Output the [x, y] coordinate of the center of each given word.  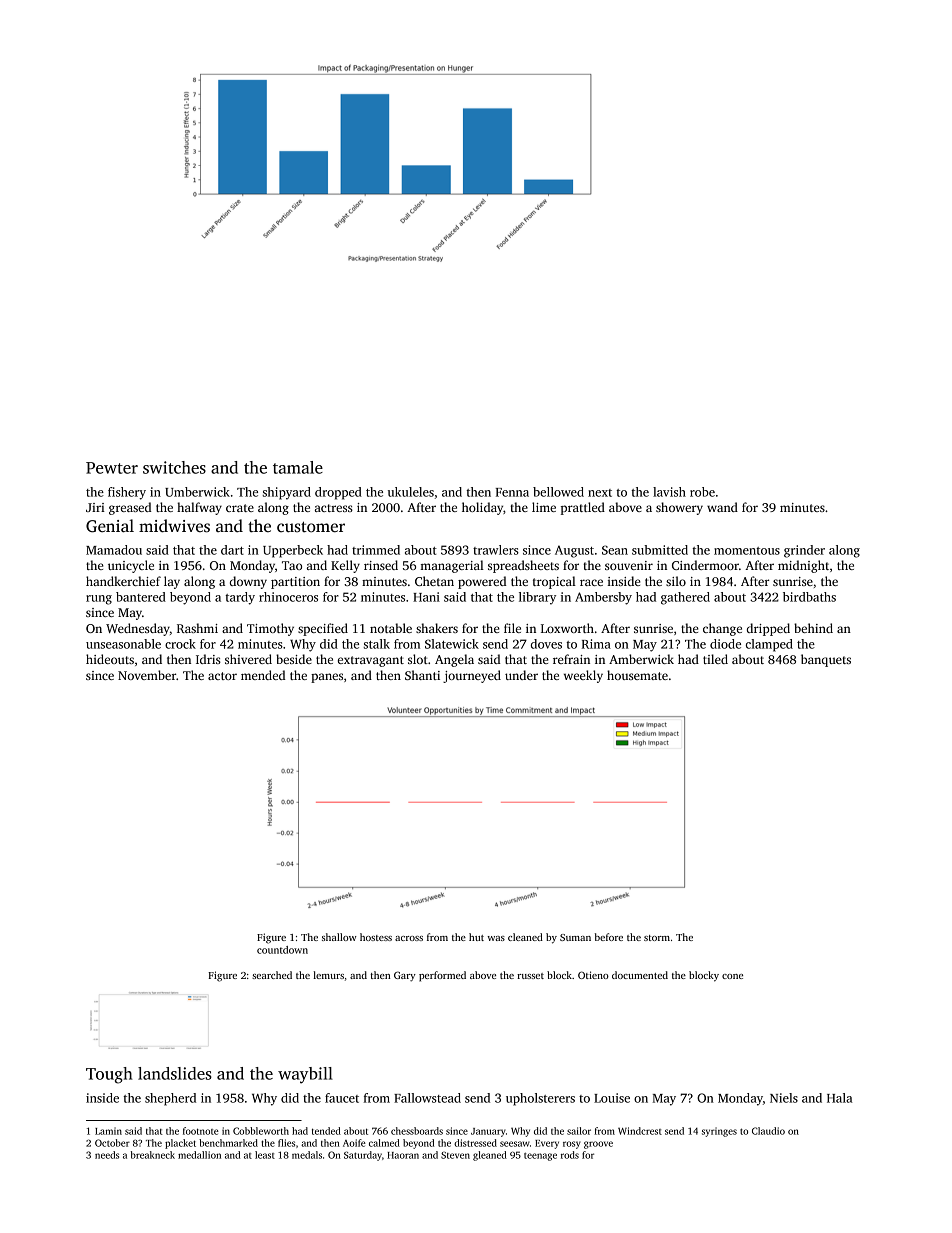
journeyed [472, 676]
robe [702, 492]
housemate [637, 675]
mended [263, 675]
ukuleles [411, 492]
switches [174, 467]
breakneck [153, 1155]
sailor [579, 1131]
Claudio [768, 1131]
